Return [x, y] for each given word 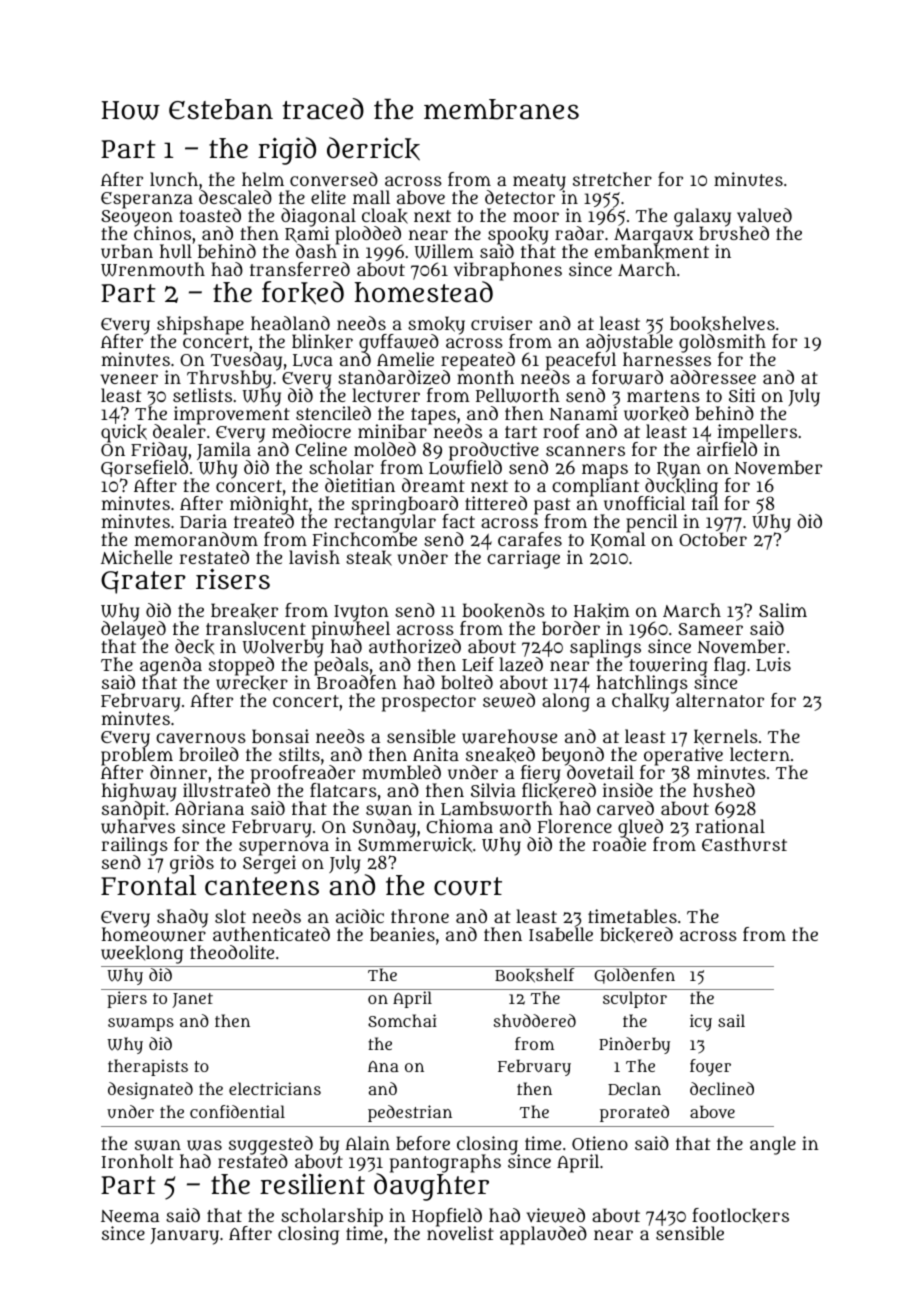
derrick [373, 149]
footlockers [740, 1216]
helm [263, 179]
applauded [543, 1235]
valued [764, 215]
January [185, 1236]
